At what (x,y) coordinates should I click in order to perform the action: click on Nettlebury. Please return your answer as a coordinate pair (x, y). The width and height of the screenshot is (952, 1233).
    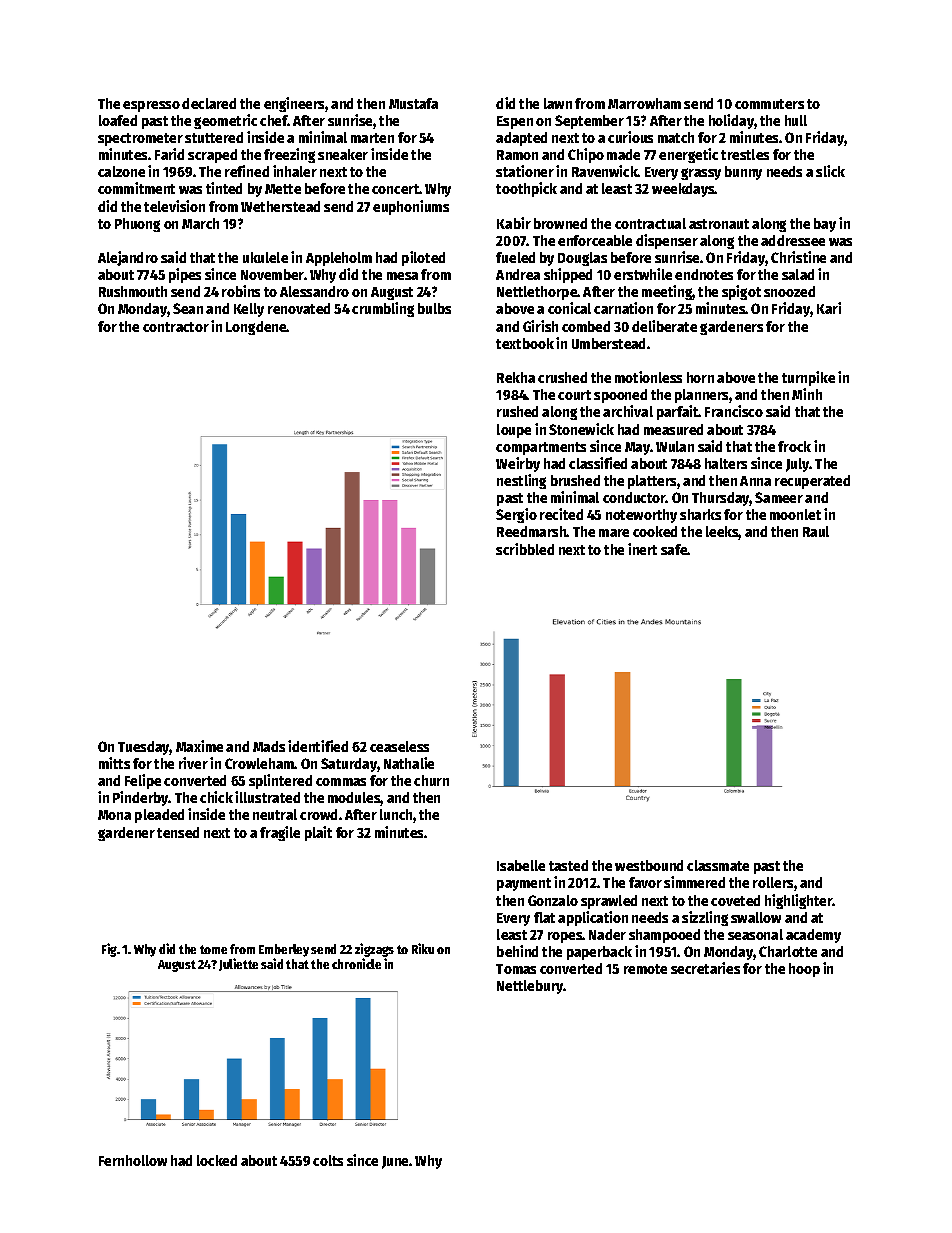
    Looking at the image, I should click on (530, 987).
